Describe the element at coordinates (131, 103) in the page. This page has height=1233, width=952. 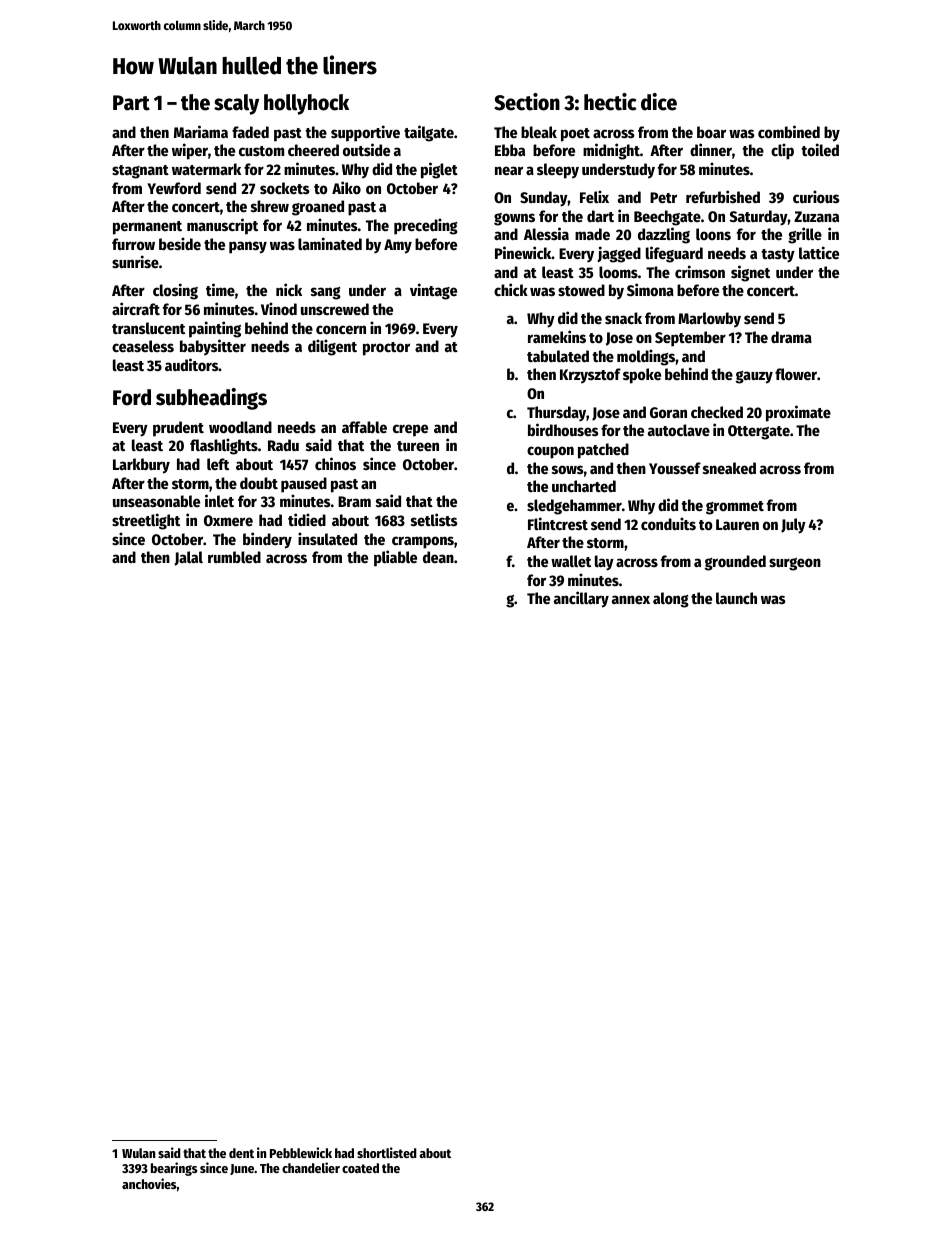
I see `Part` at that location.
